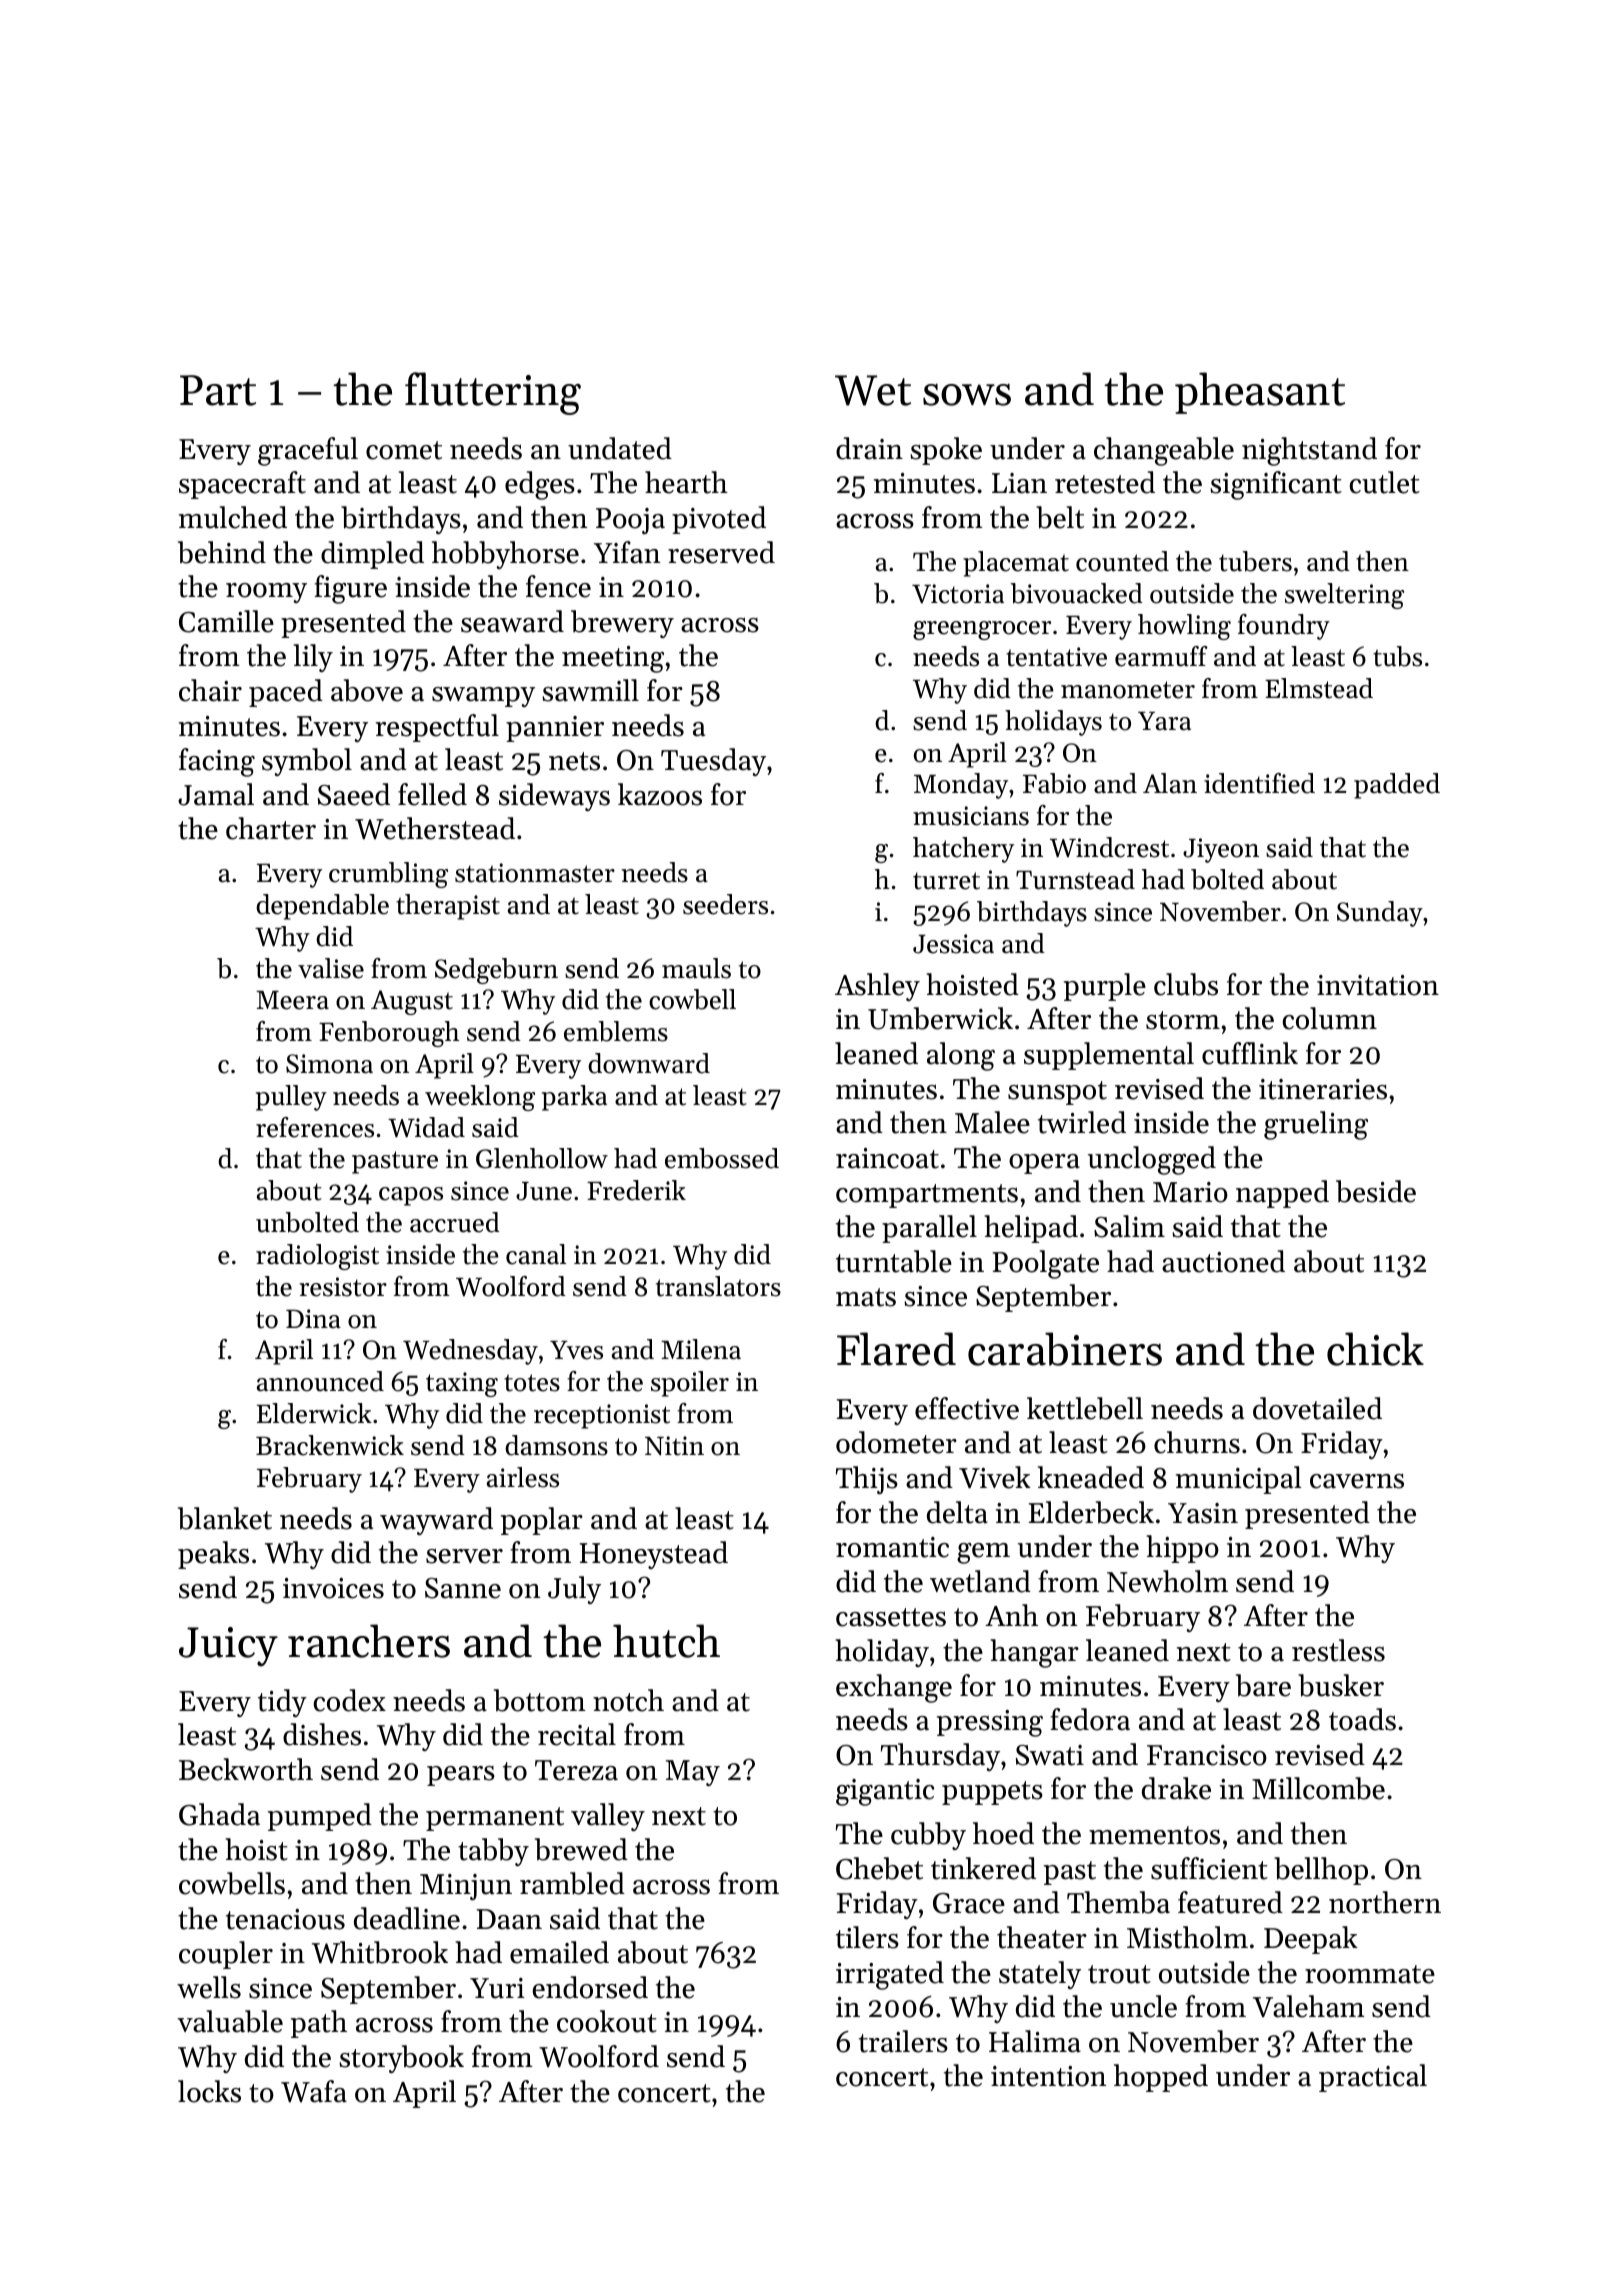  Describe the element at coordinates (412, 1002) in the page. I see `August` at that location.
